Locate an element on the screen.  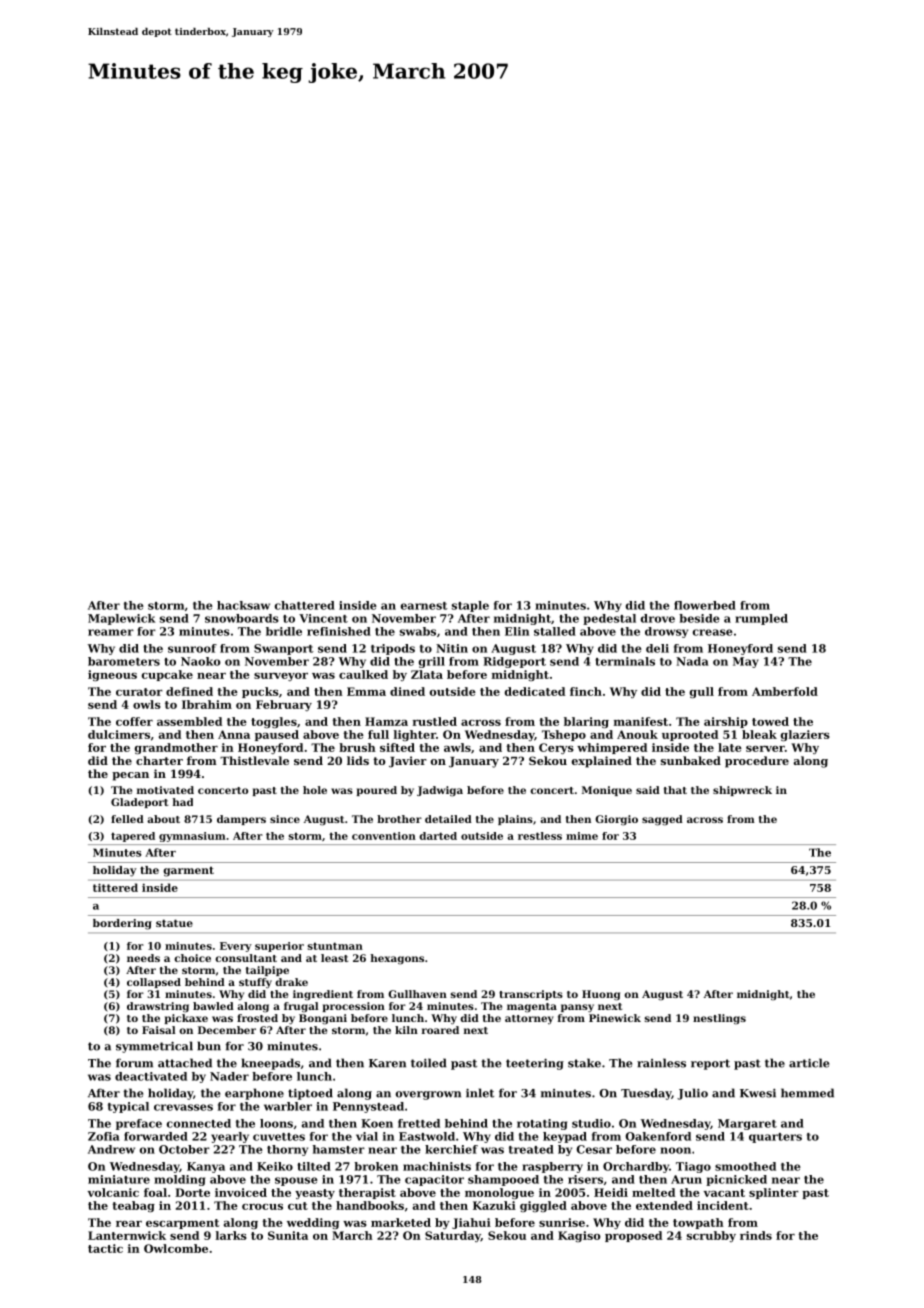
nestlings is located at coordinates (719, 1019).
